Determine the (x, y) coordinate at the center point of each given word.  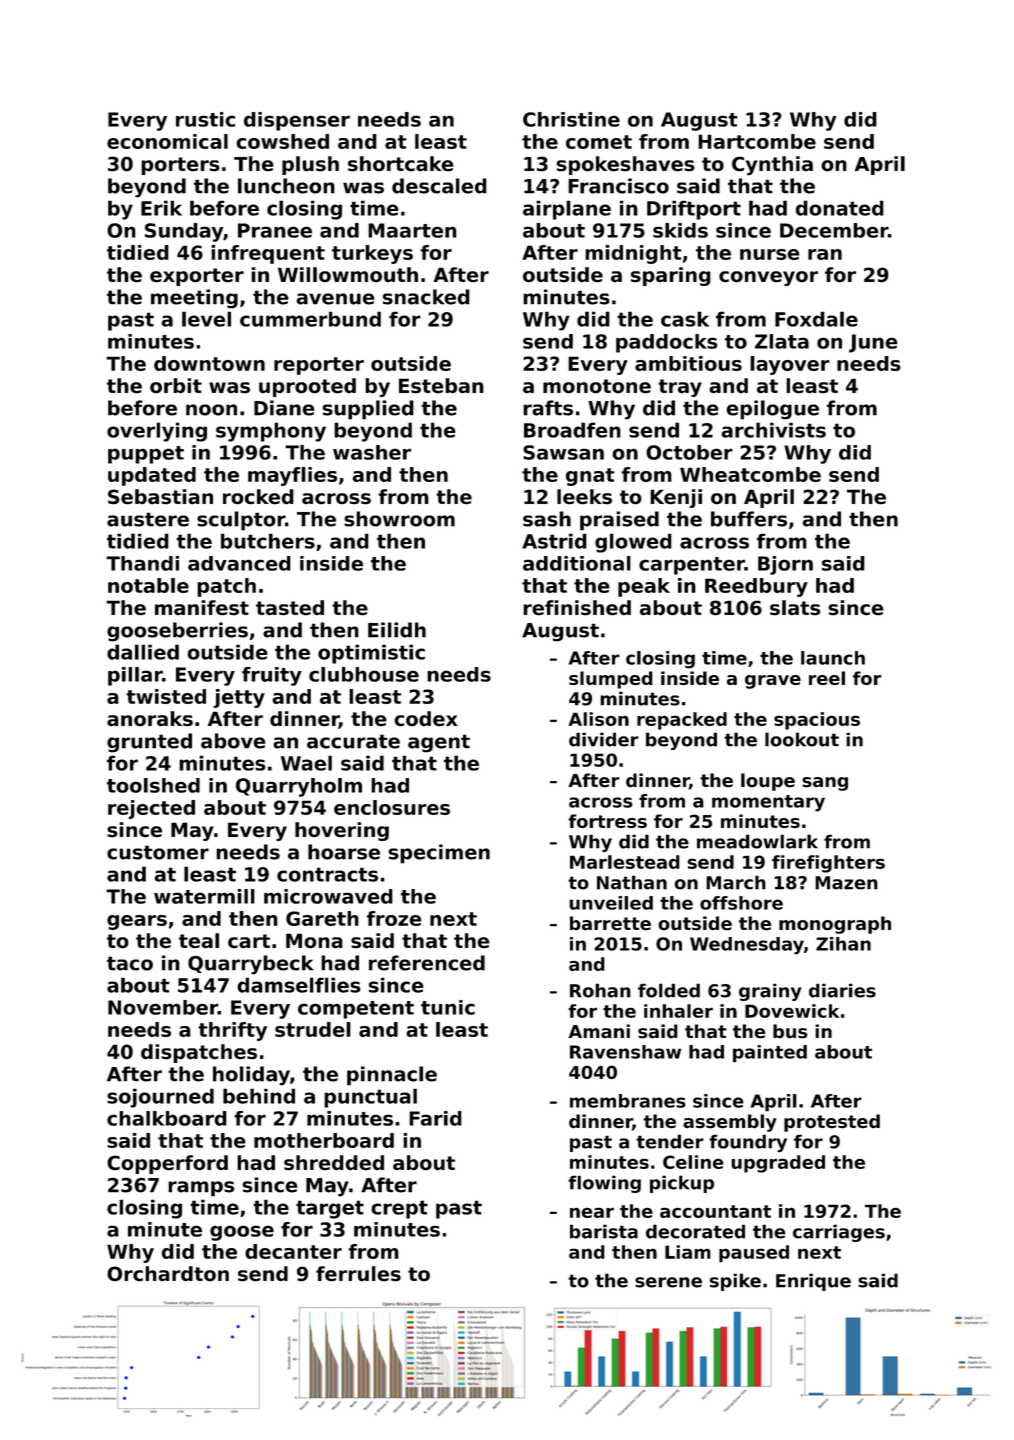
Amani (599, 1031)
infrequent (268, 254)
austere (148, 519)
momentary (768, 803)
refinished (577, 608)
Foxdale (816, 319)
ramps (201, 1189)
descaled (439, 186)
